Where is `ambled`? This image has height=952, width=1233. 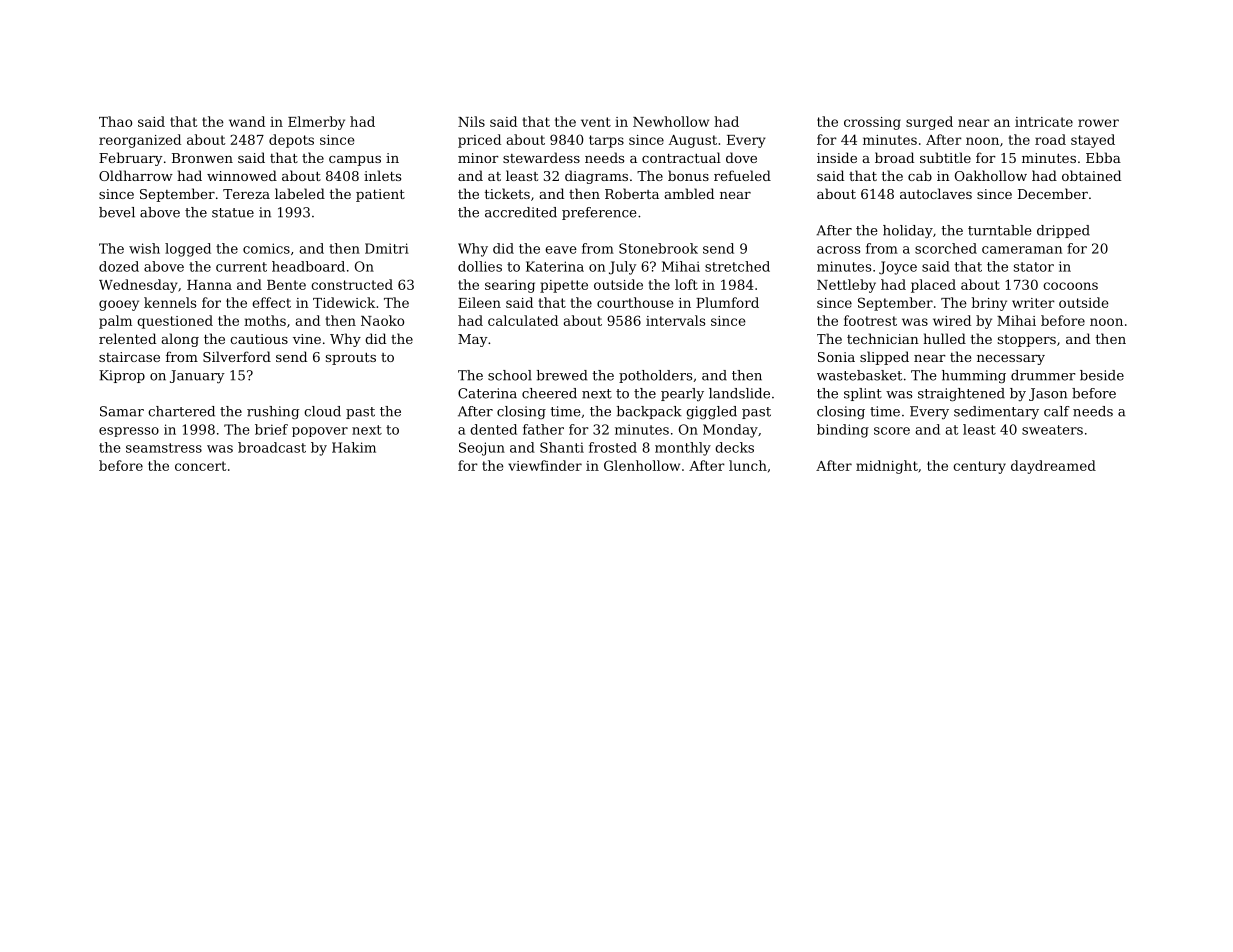
ambled is located at coordinates (689, 193).
